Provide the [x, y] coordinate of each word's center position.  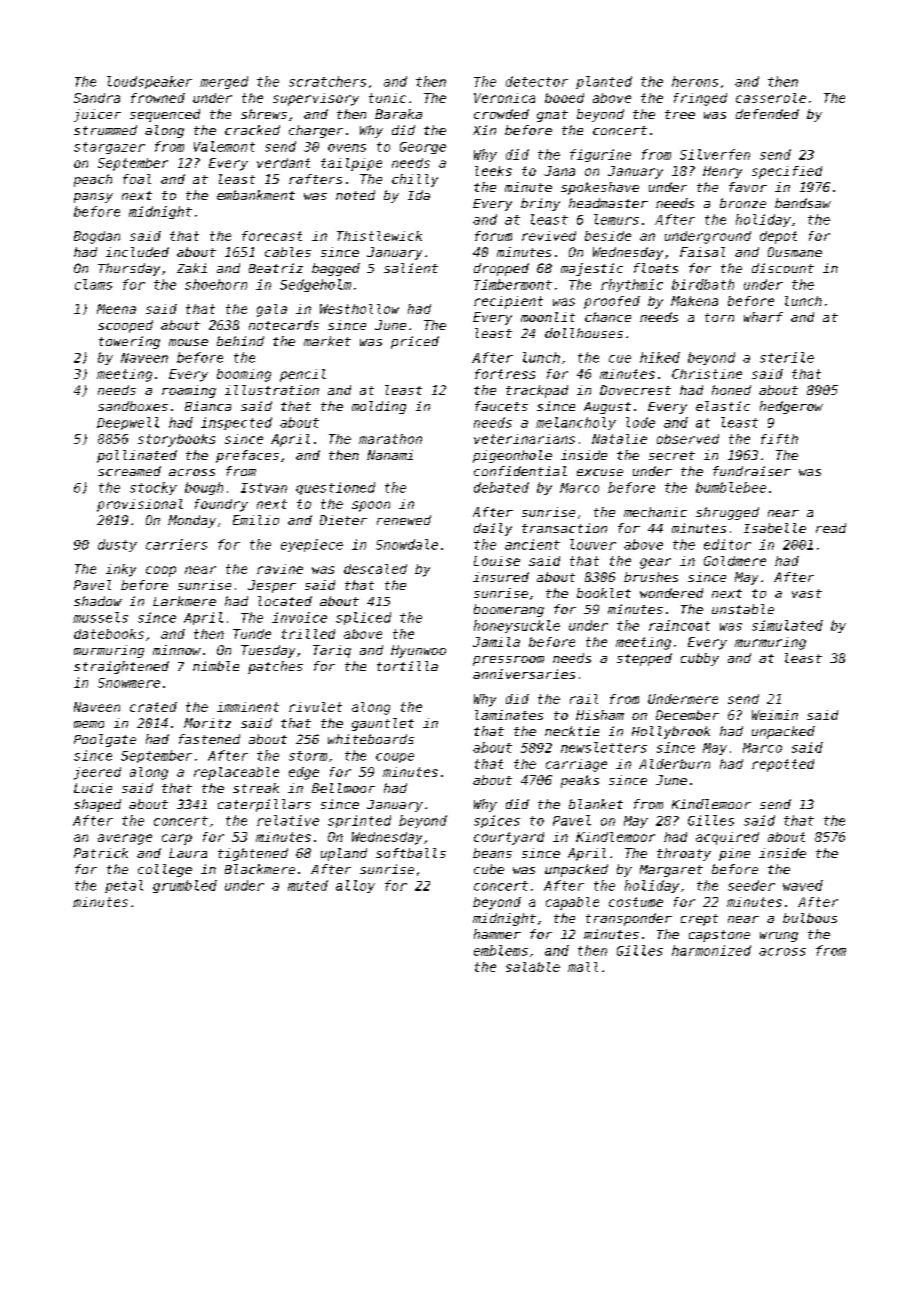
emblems [501, 950]
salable [533, 967]
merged [224, 82]
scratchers [327, 81]
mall [583, 967]
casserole [771, 98]
